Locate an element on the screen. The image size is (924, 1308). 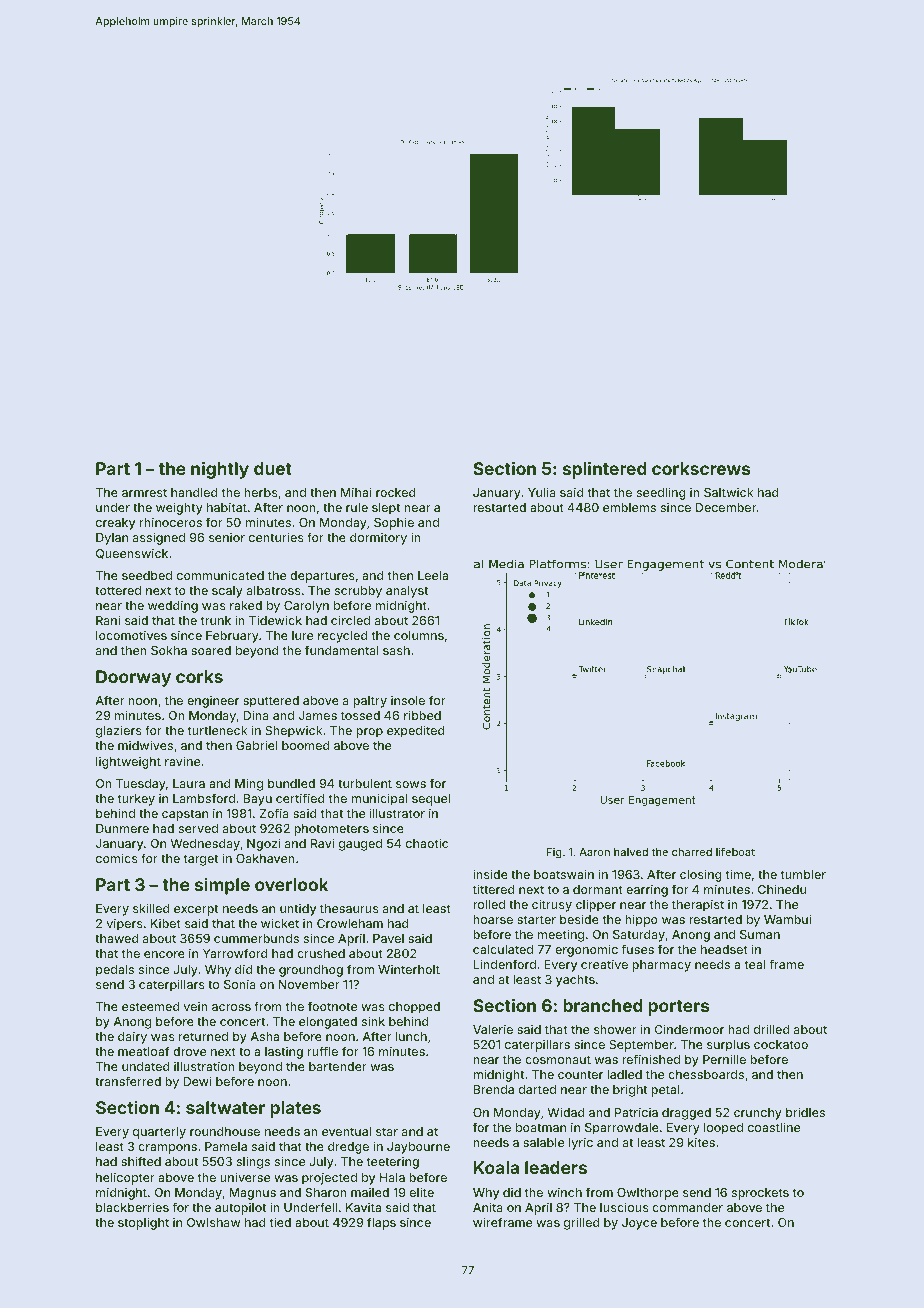
Valerie is located at coordinates (493, 1029).
